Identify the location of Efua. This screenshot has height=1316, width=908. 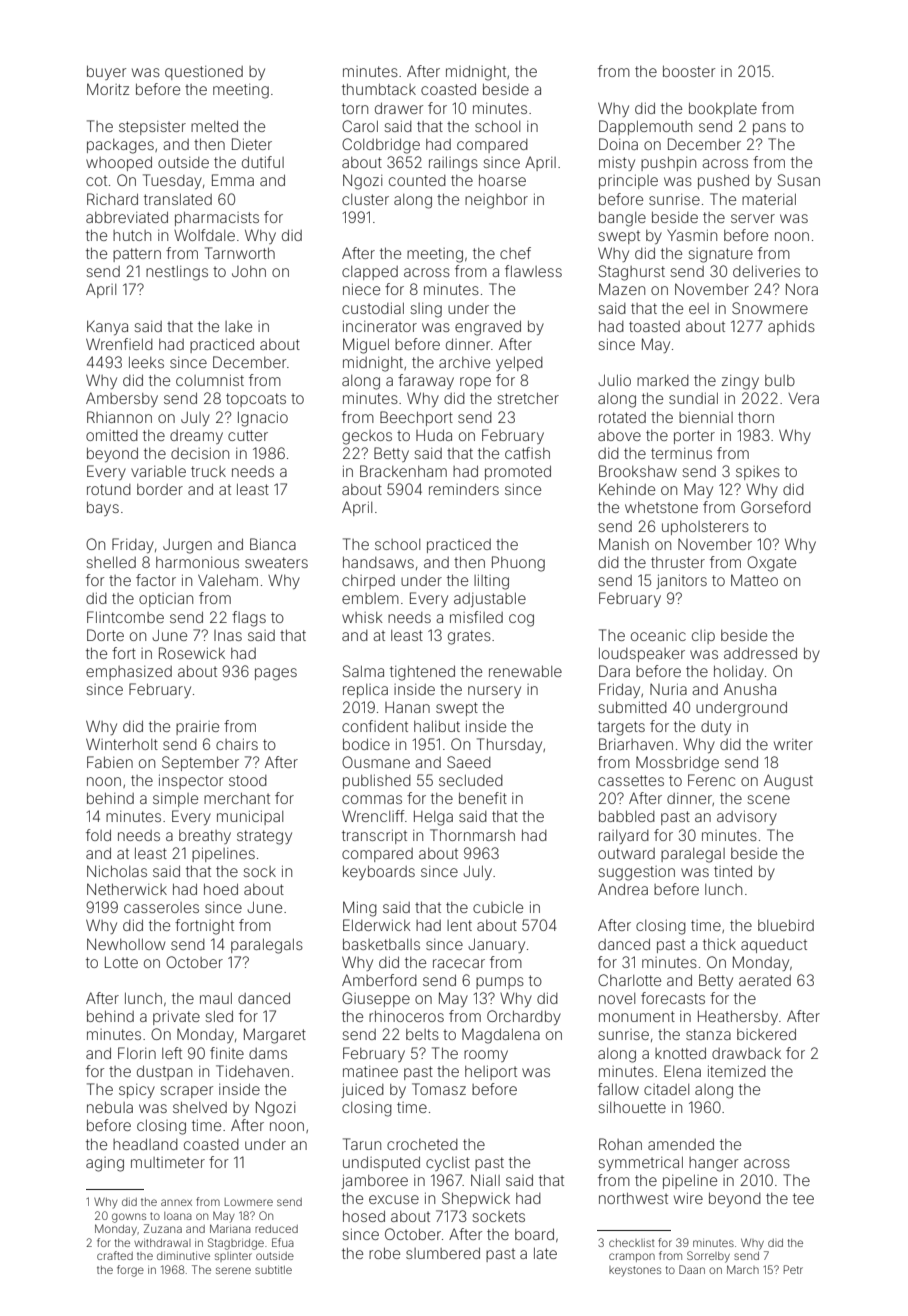
(283, 1242).
